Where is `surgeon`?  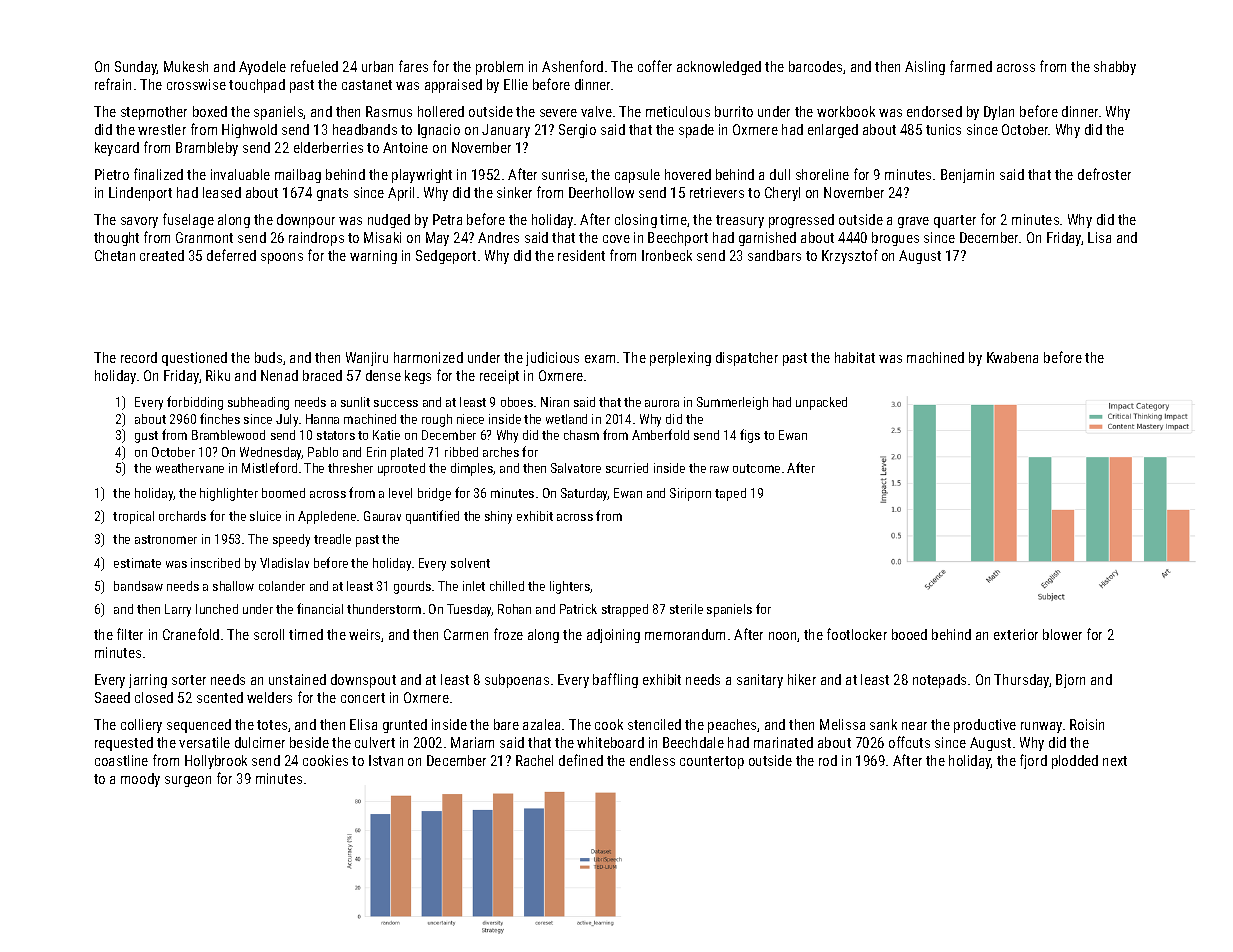 surgeon is located at coordinates (188, 781).
